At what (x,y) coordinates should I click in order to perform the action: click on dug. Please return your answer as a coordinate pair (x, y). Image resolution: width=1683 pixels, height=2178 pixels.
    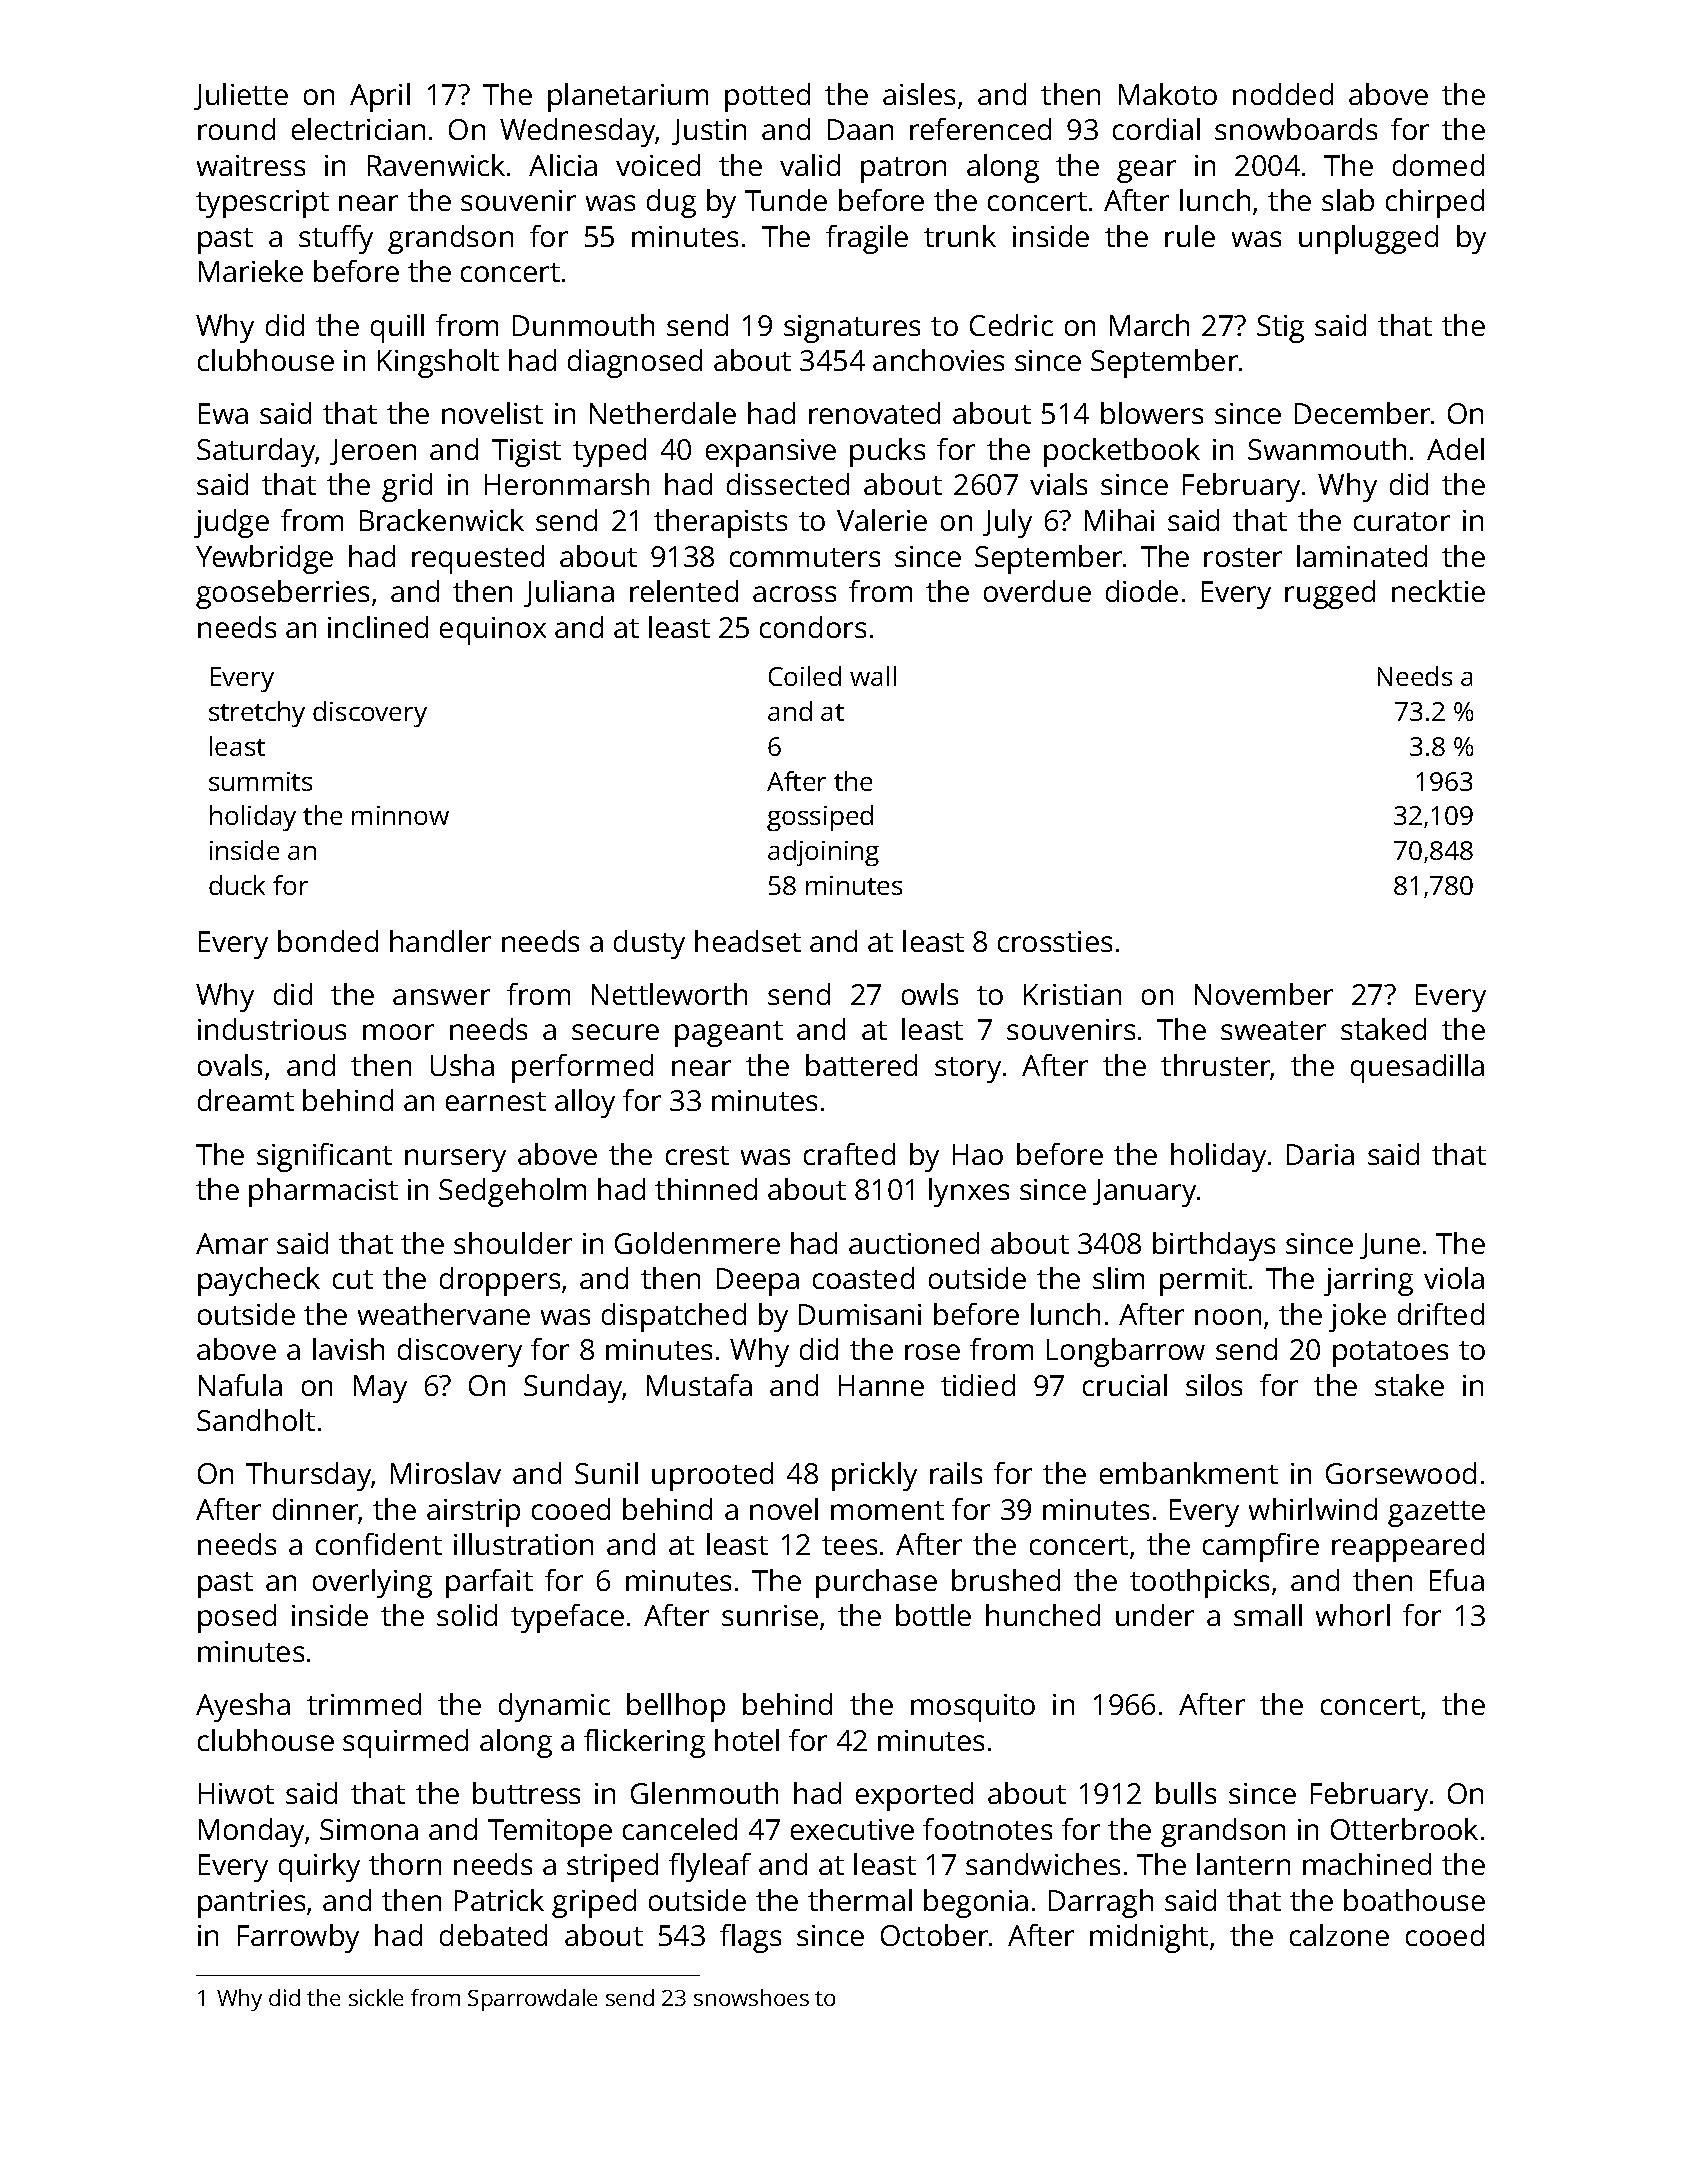
    Looking at the image, I should click on (671, 203).
